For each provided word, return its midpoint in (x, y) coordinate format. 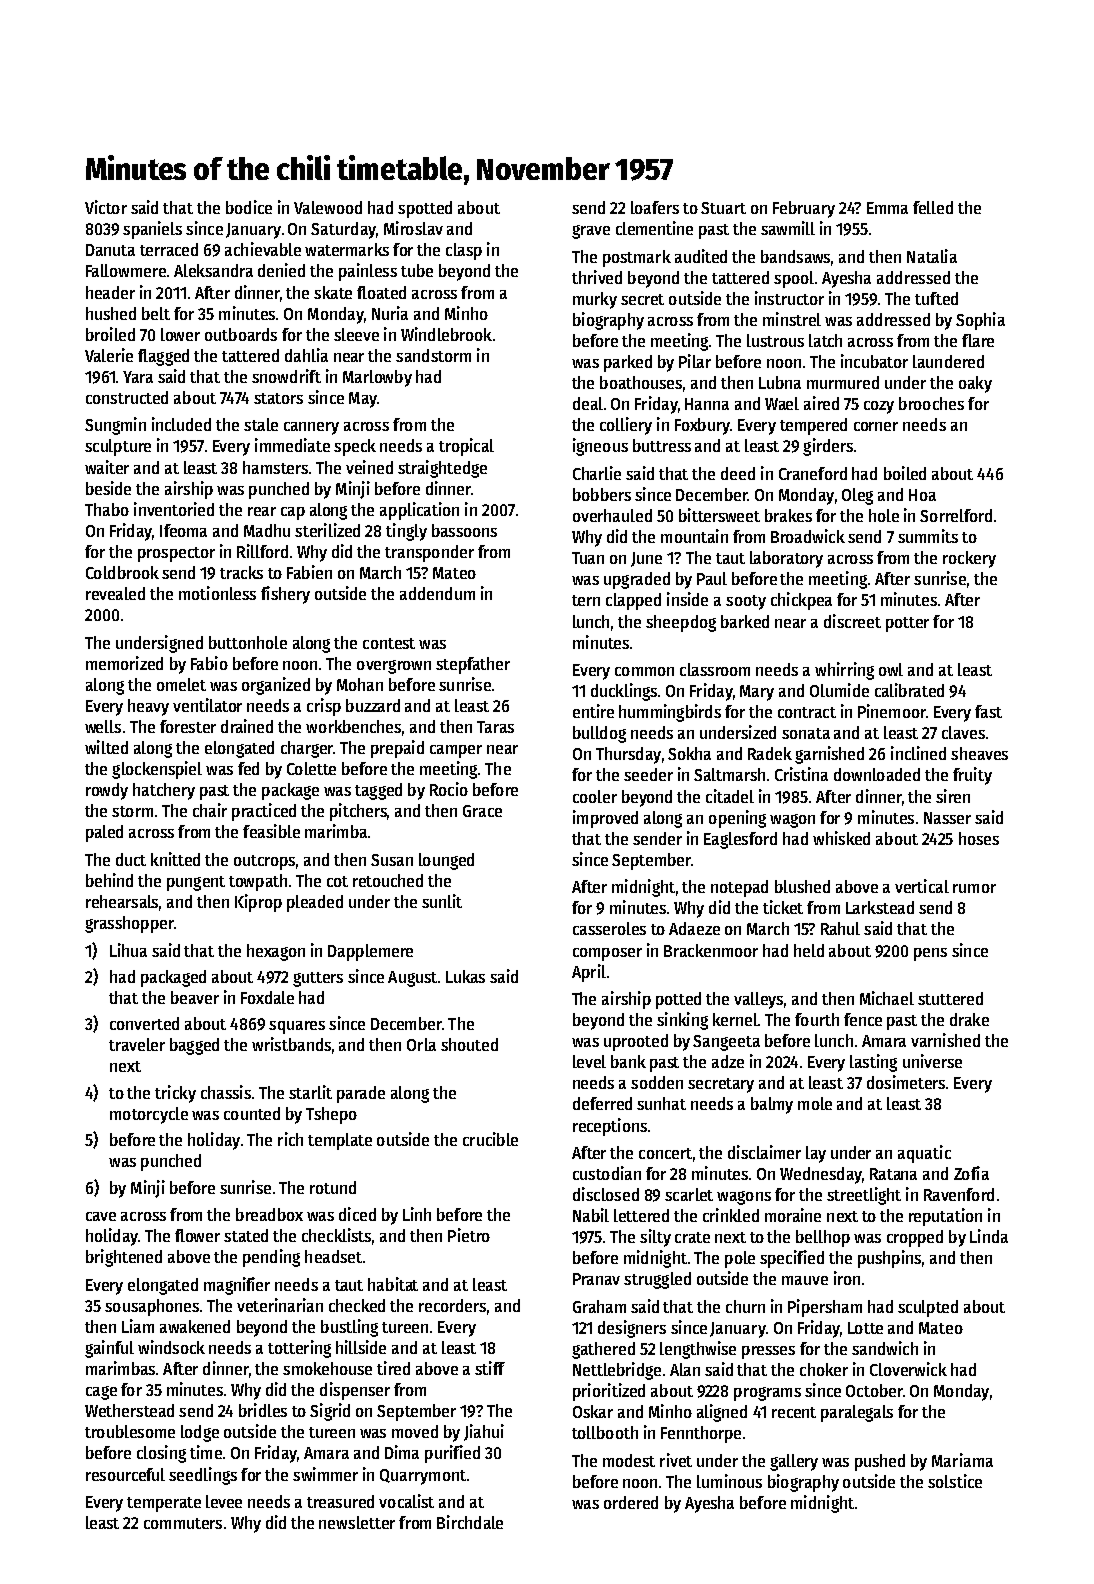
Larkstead (880, 907)
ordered (631, 1502)
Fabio (209, 663)
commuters (183, 1523)
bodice (249, 207)
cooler (595, 796)
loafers (655, 207)
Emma (887, 208)
